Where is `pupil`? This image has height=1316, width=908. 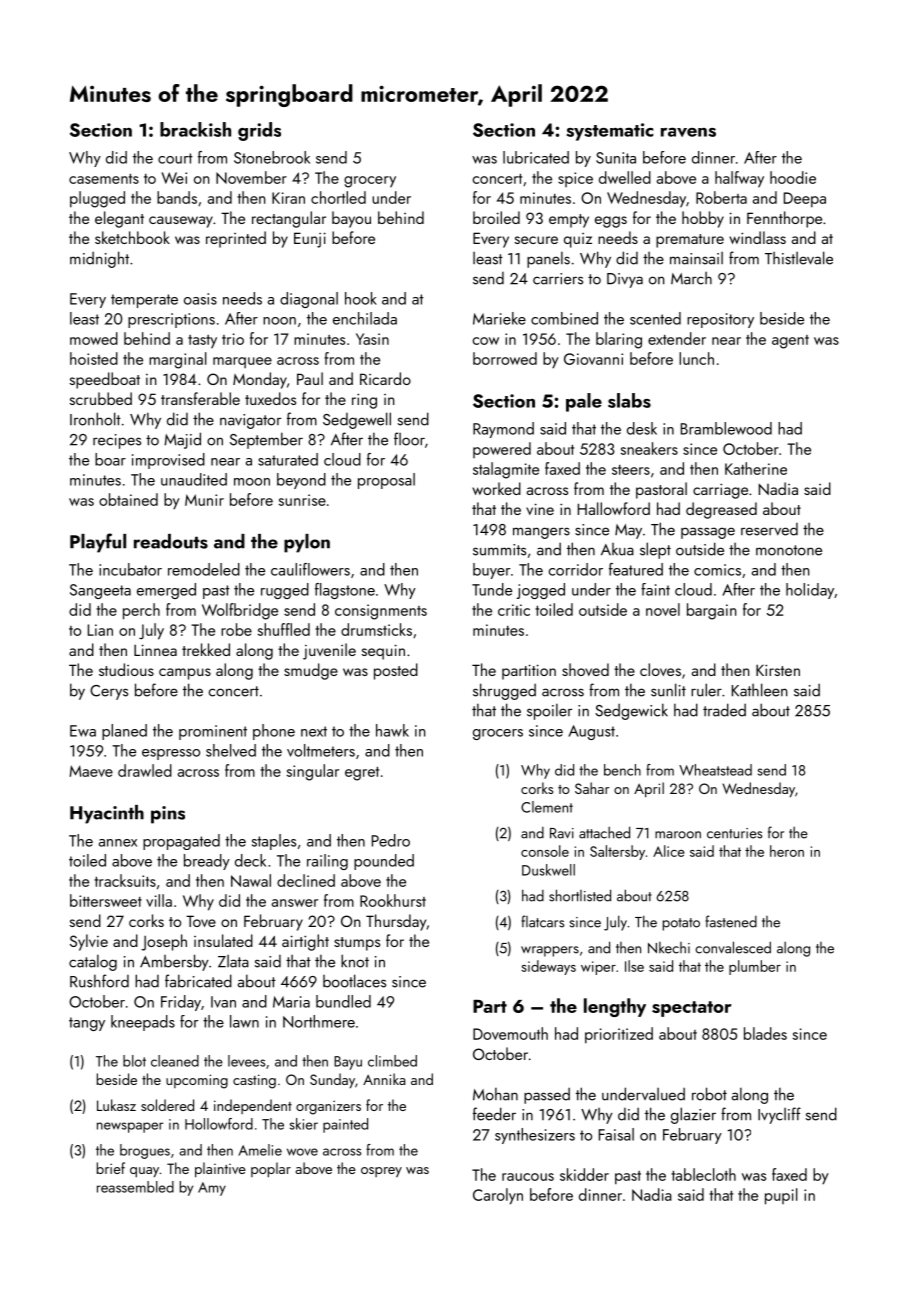 pupil is located at coordinates (781, 1196).
